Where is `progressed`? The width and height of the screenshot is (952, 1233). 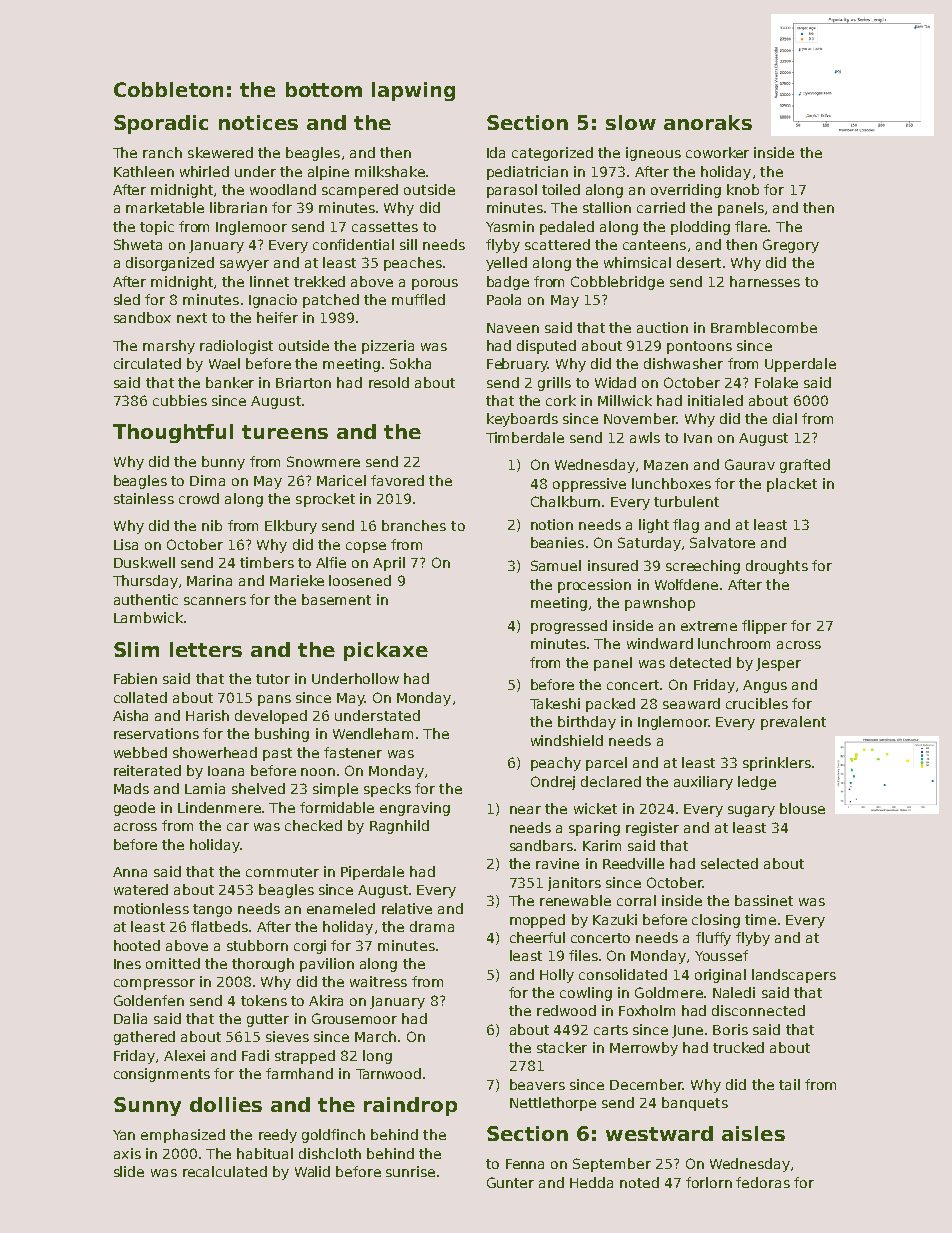
progressed is located at coordinates (569, 627).
